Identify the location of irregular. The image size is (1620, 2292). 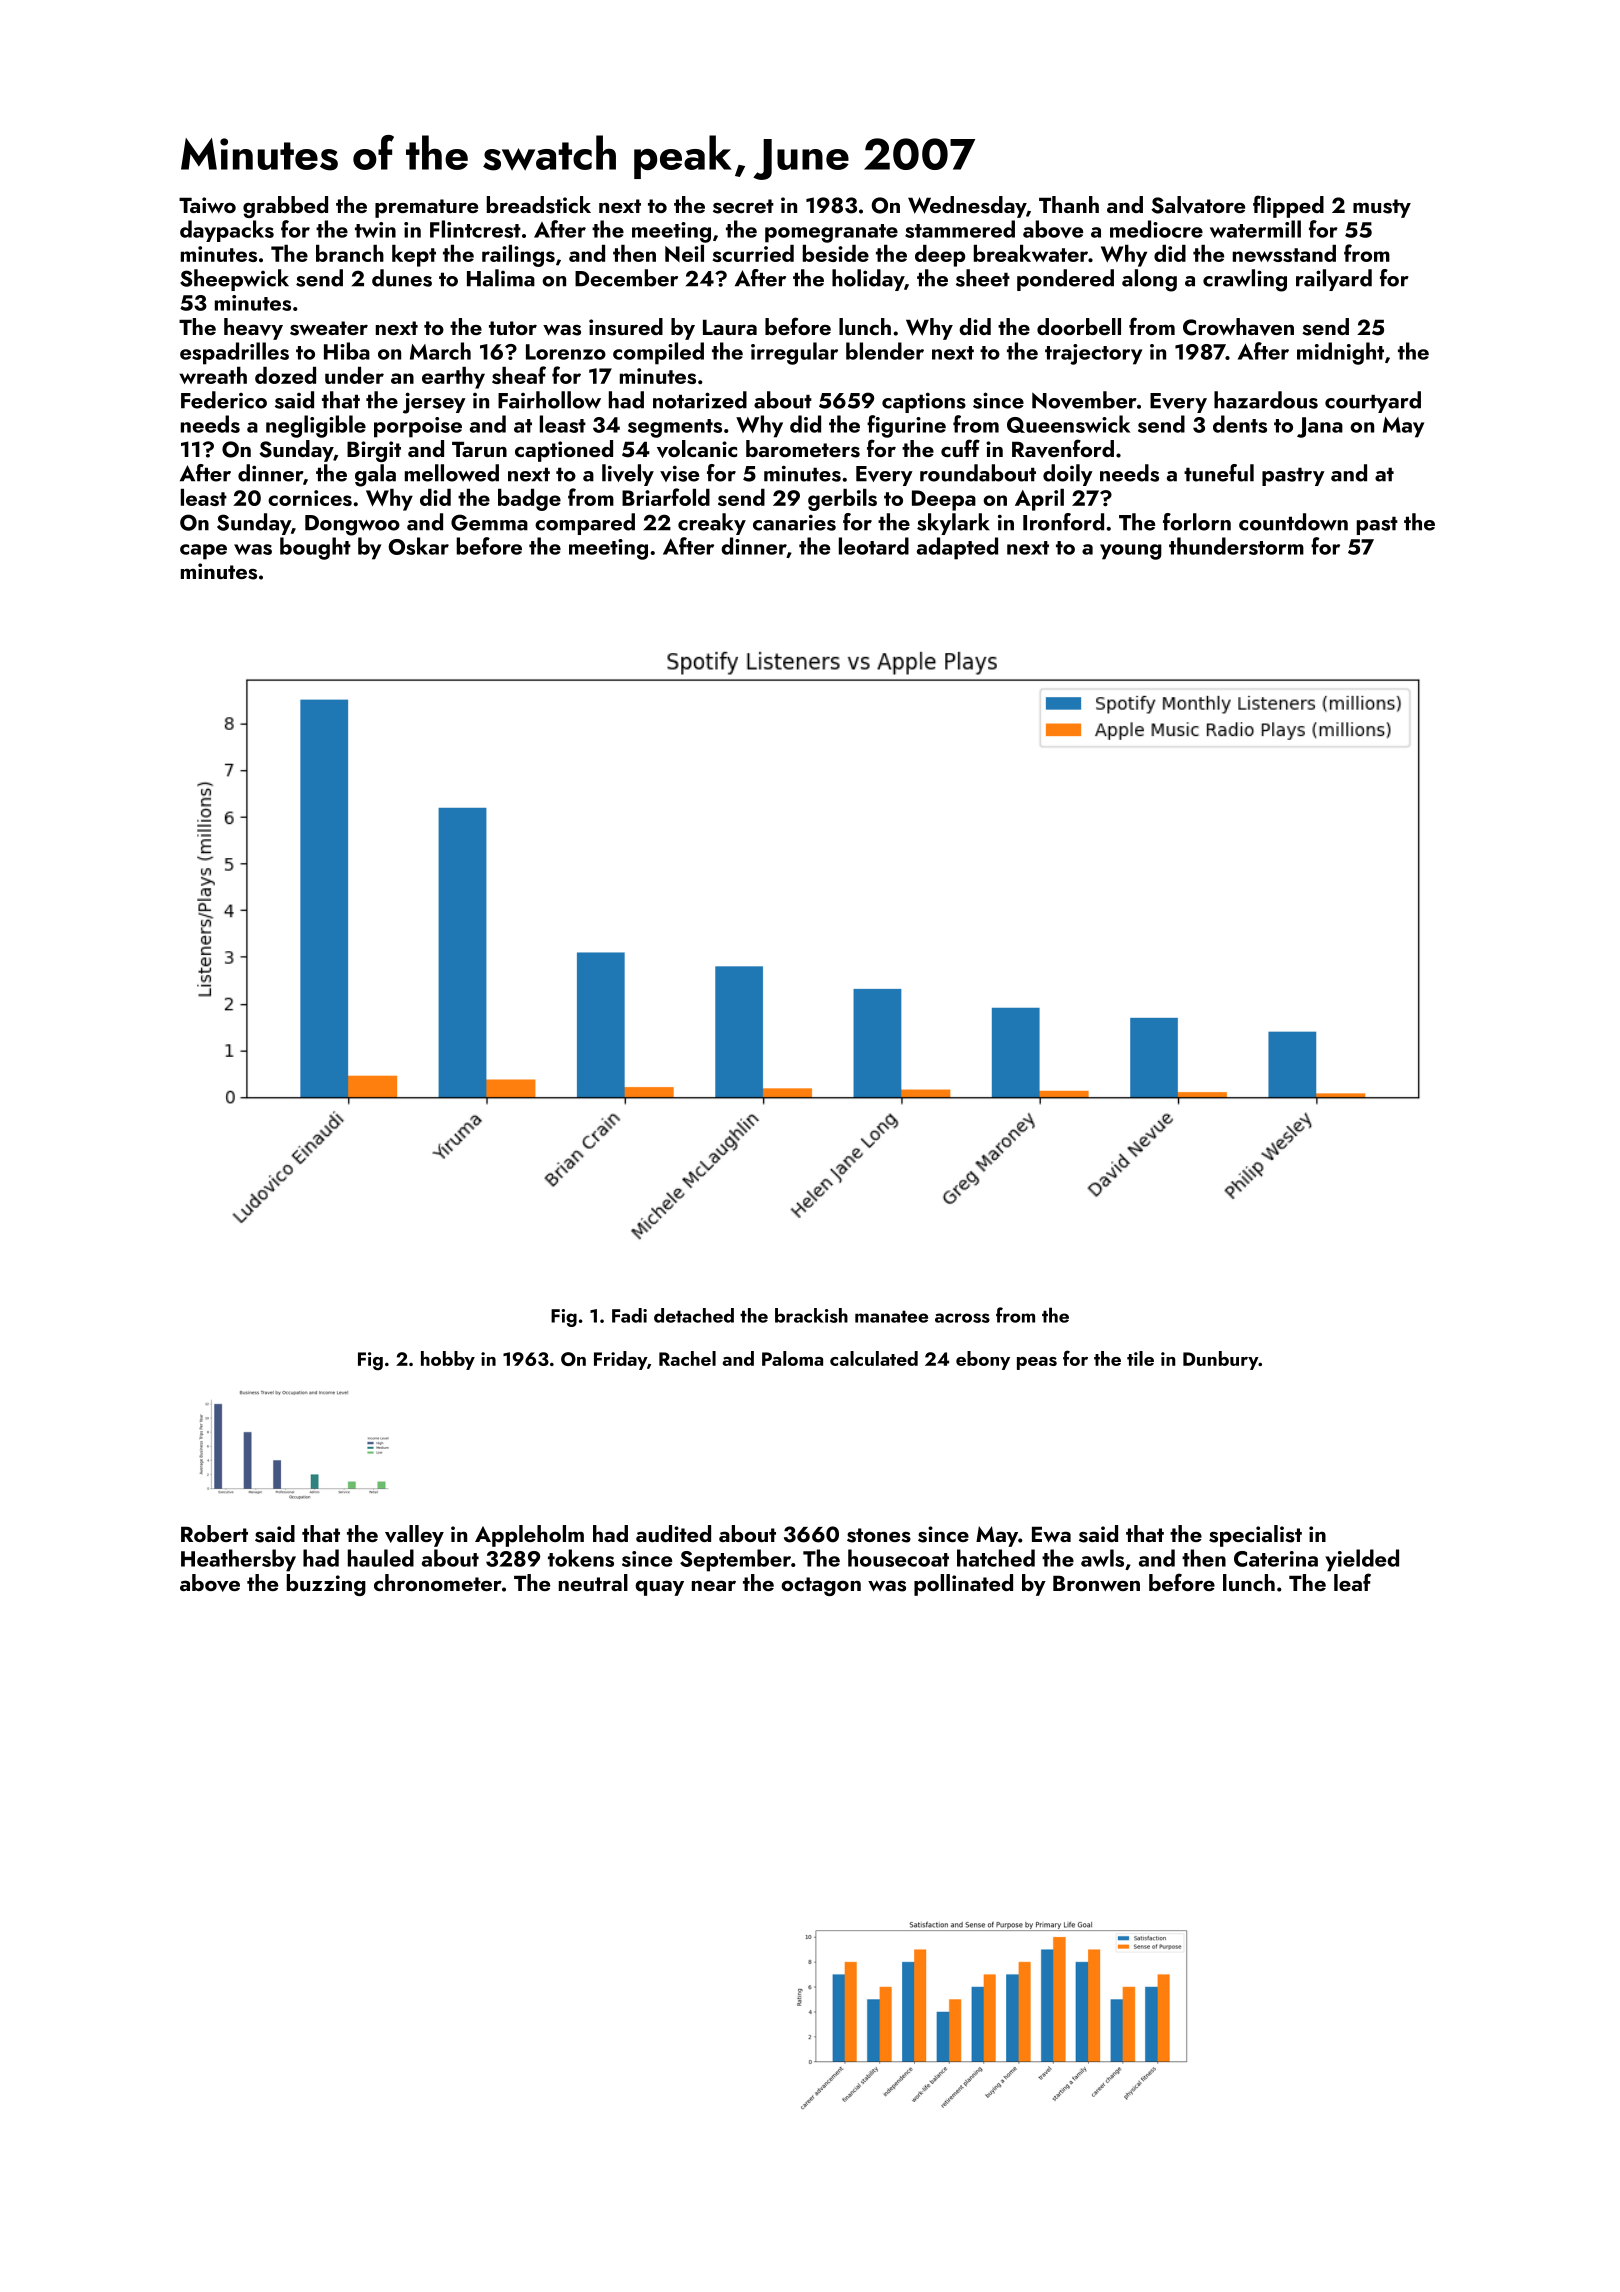
(794, 353).
